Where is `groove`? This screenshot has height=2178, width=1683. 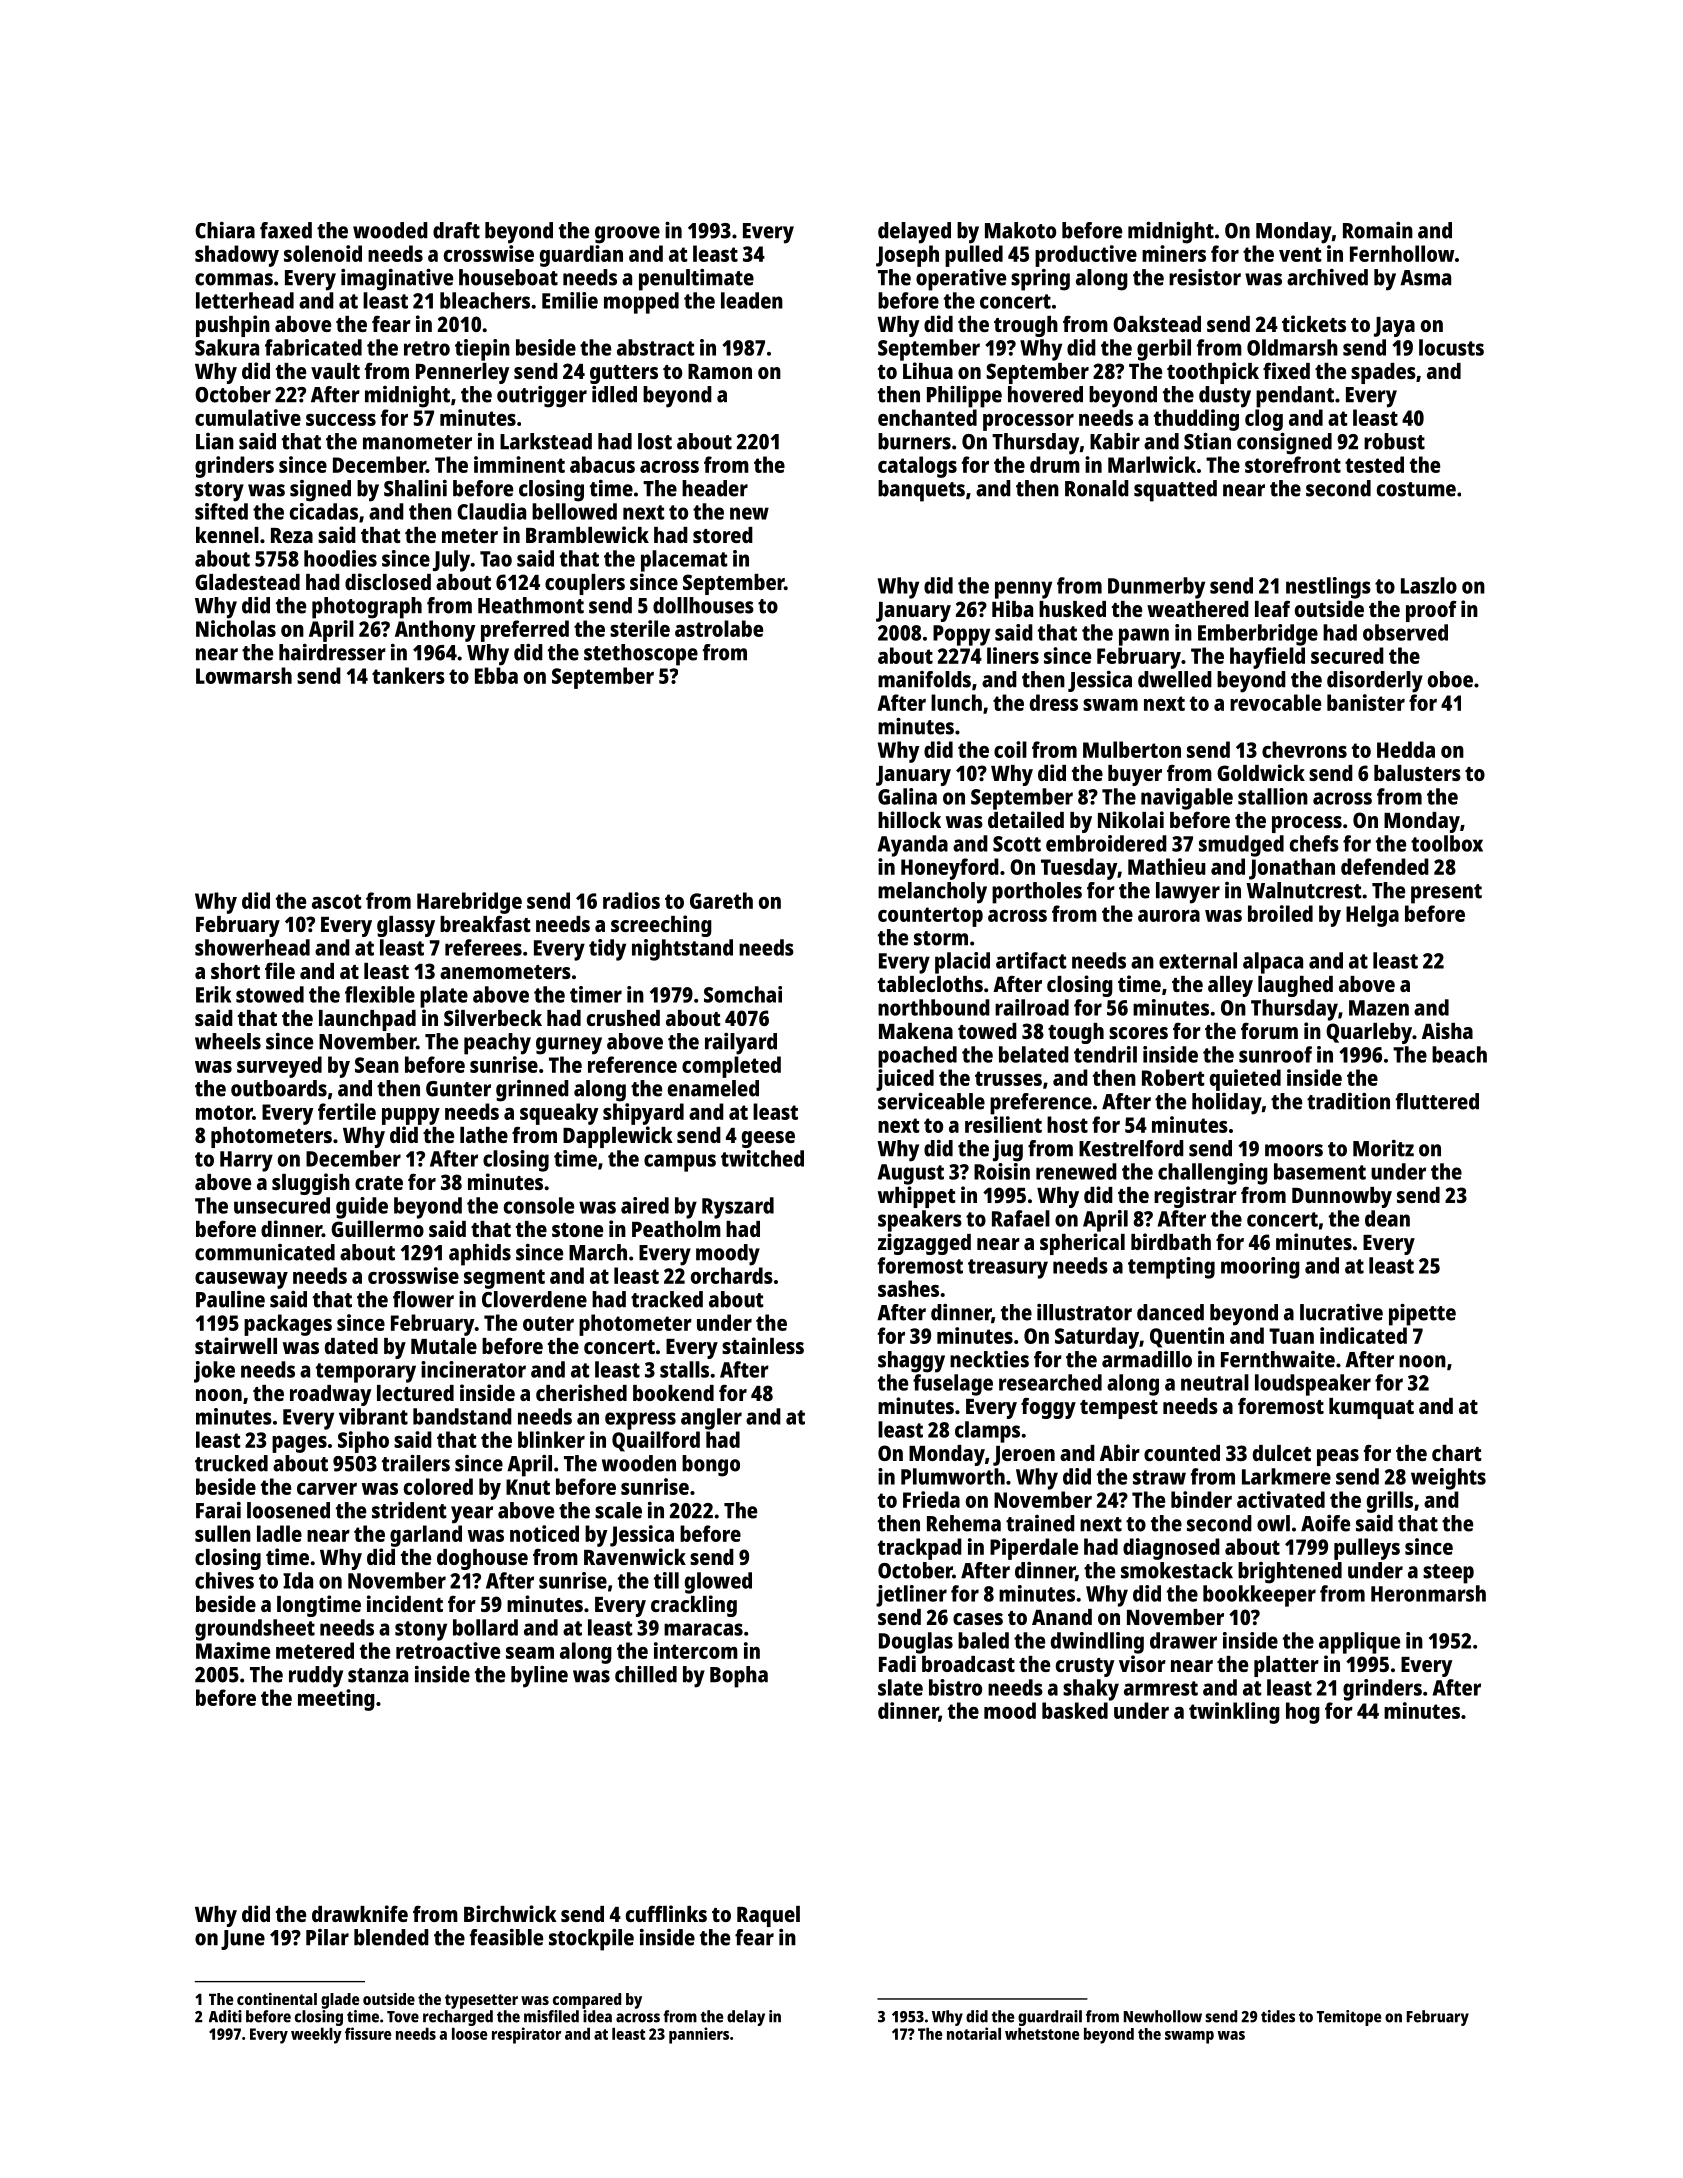 groove is located at coordinates (627, 235).
